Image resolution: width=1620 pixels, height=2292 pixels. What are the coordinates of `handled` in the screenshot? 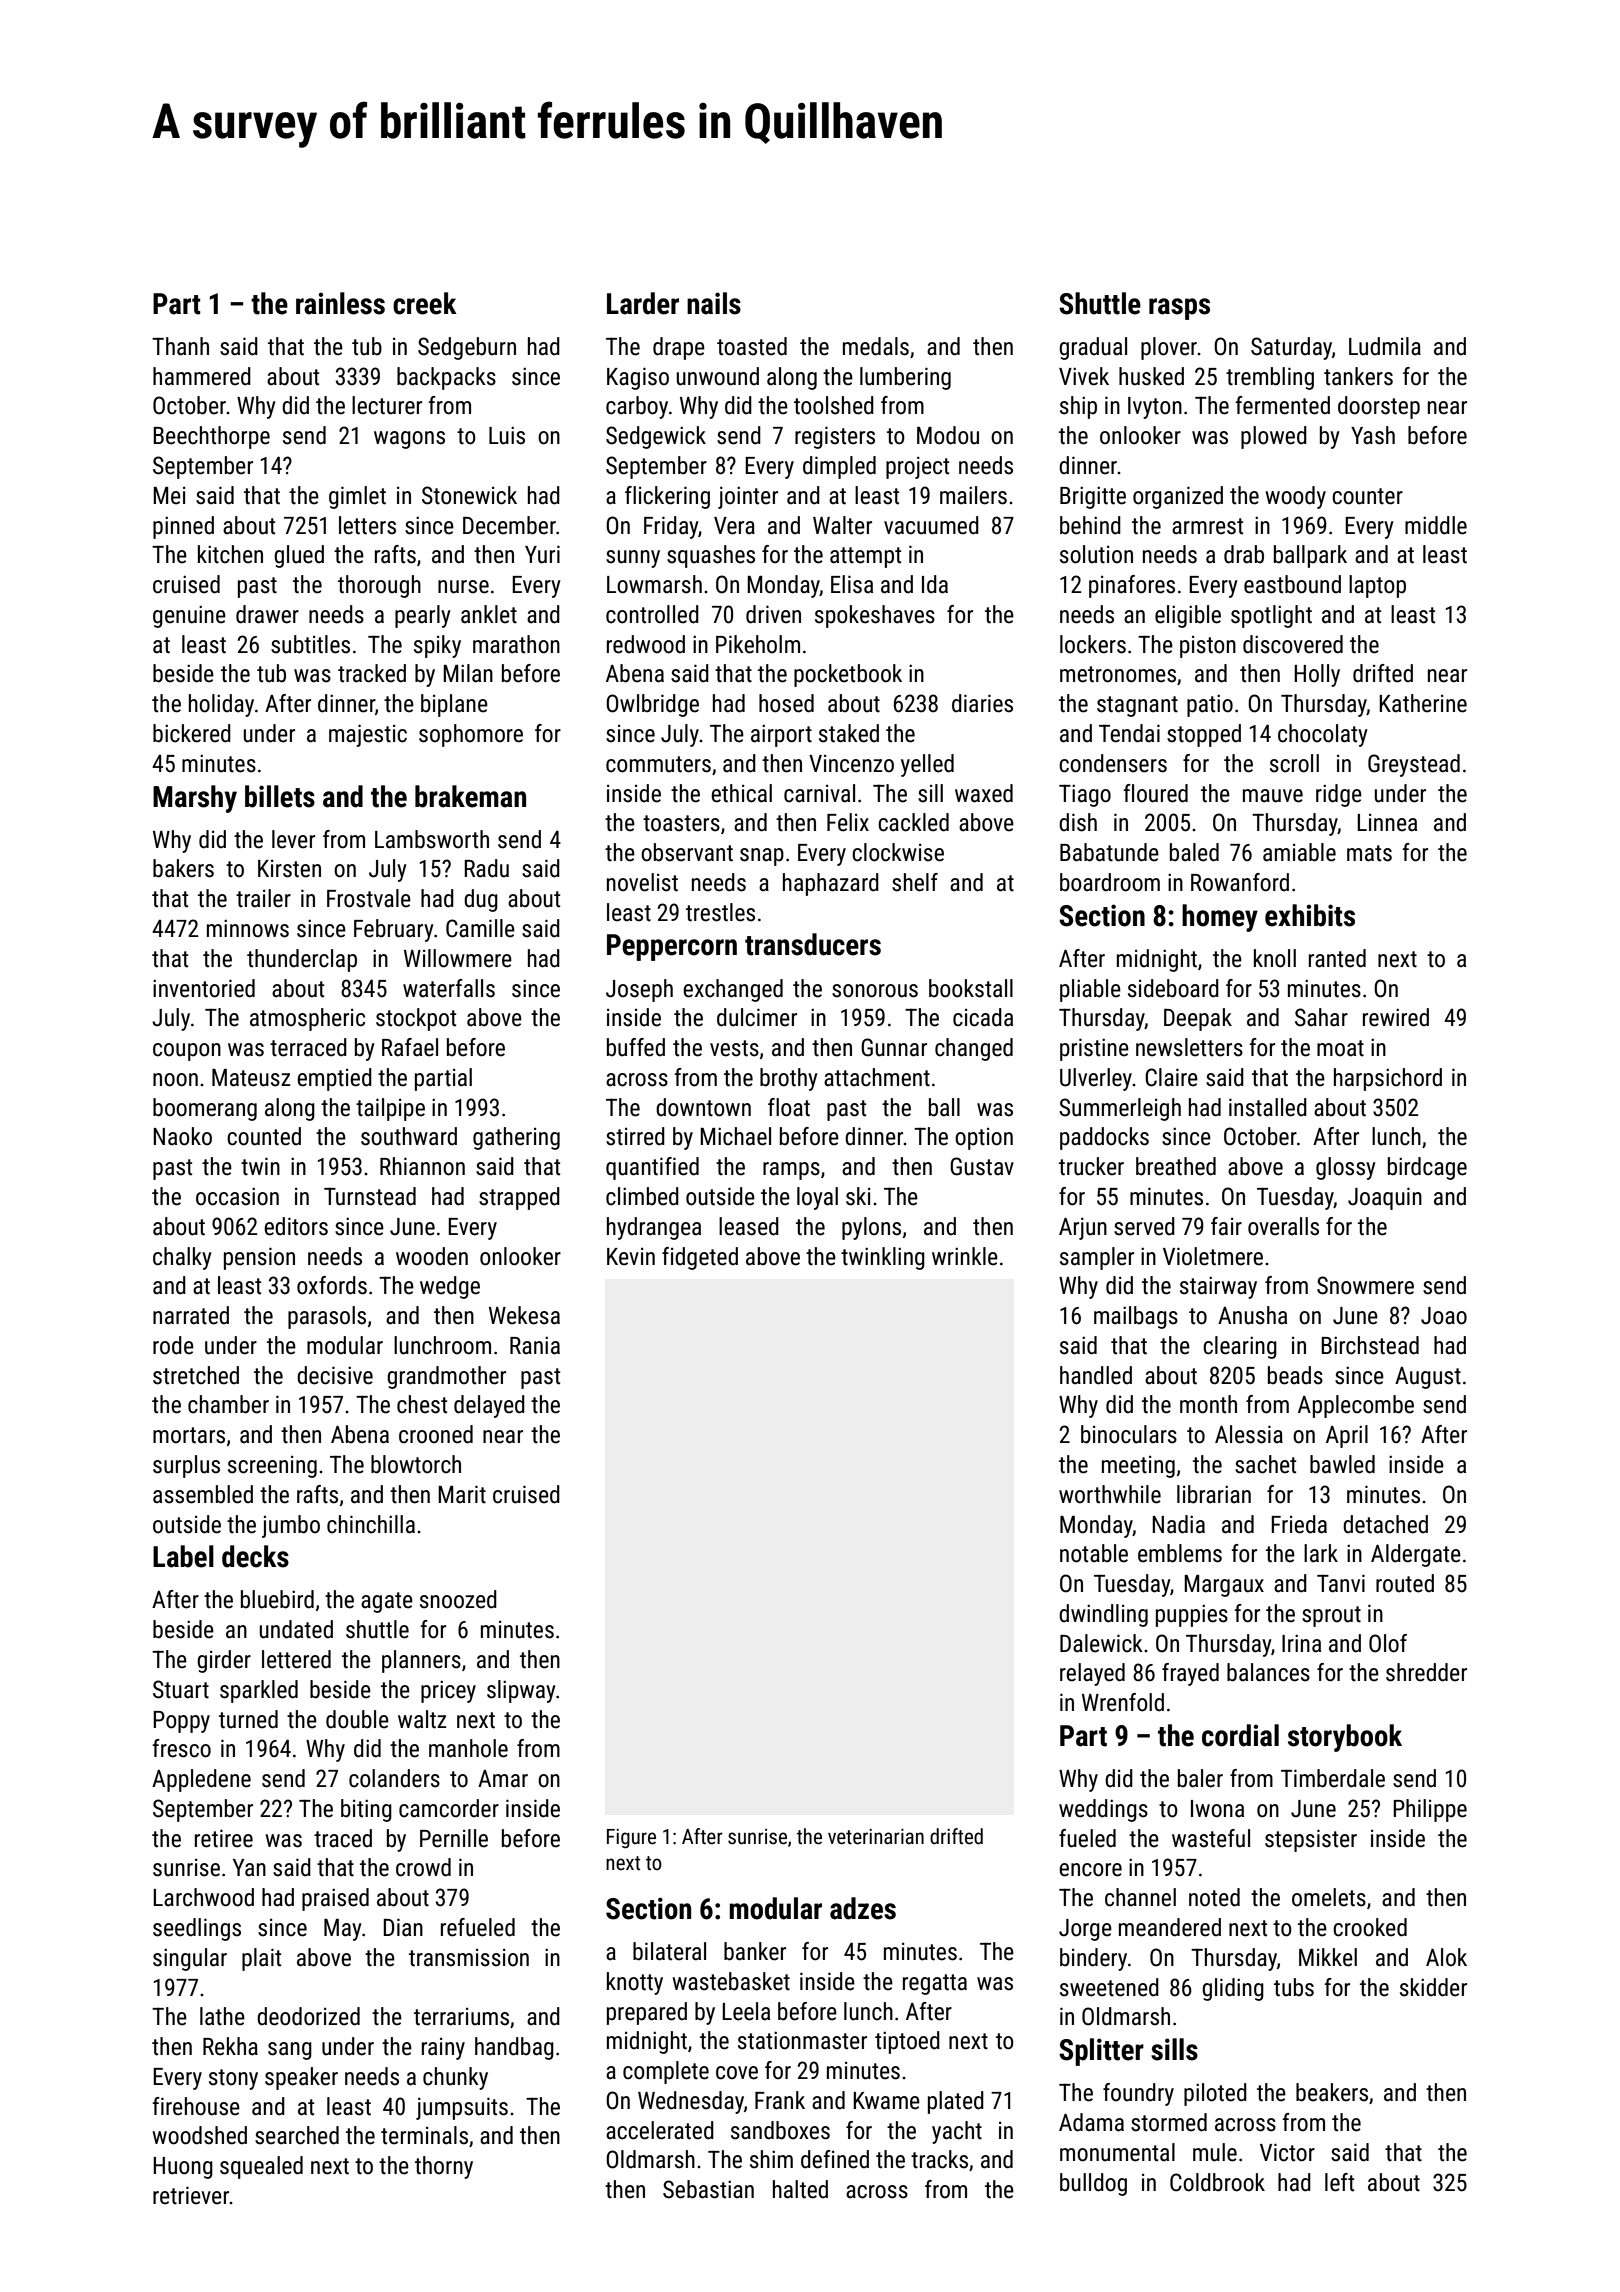 It's located at (1096, 1375).
